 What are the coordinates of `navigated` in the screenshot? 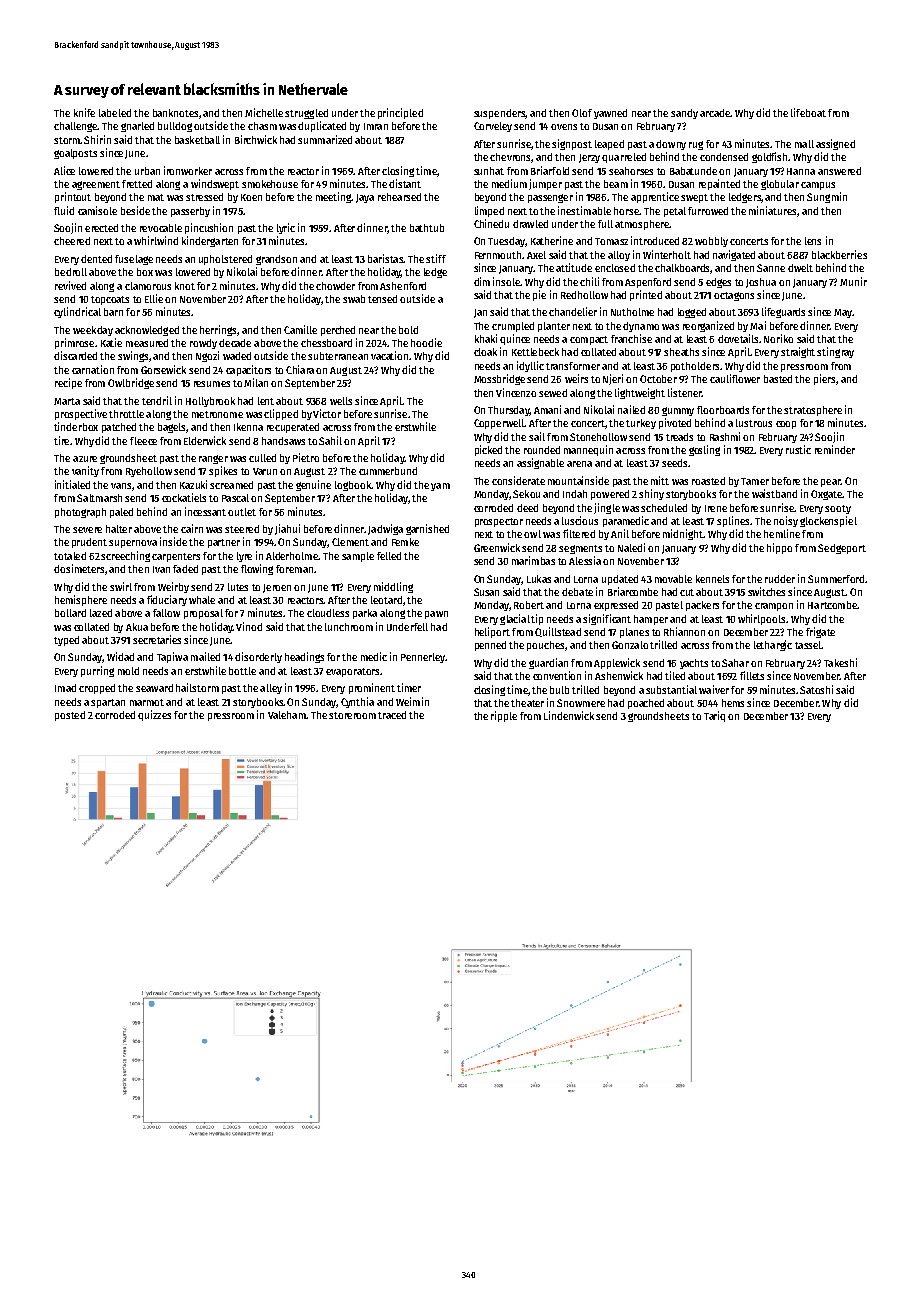 It's located at (734, 255).
